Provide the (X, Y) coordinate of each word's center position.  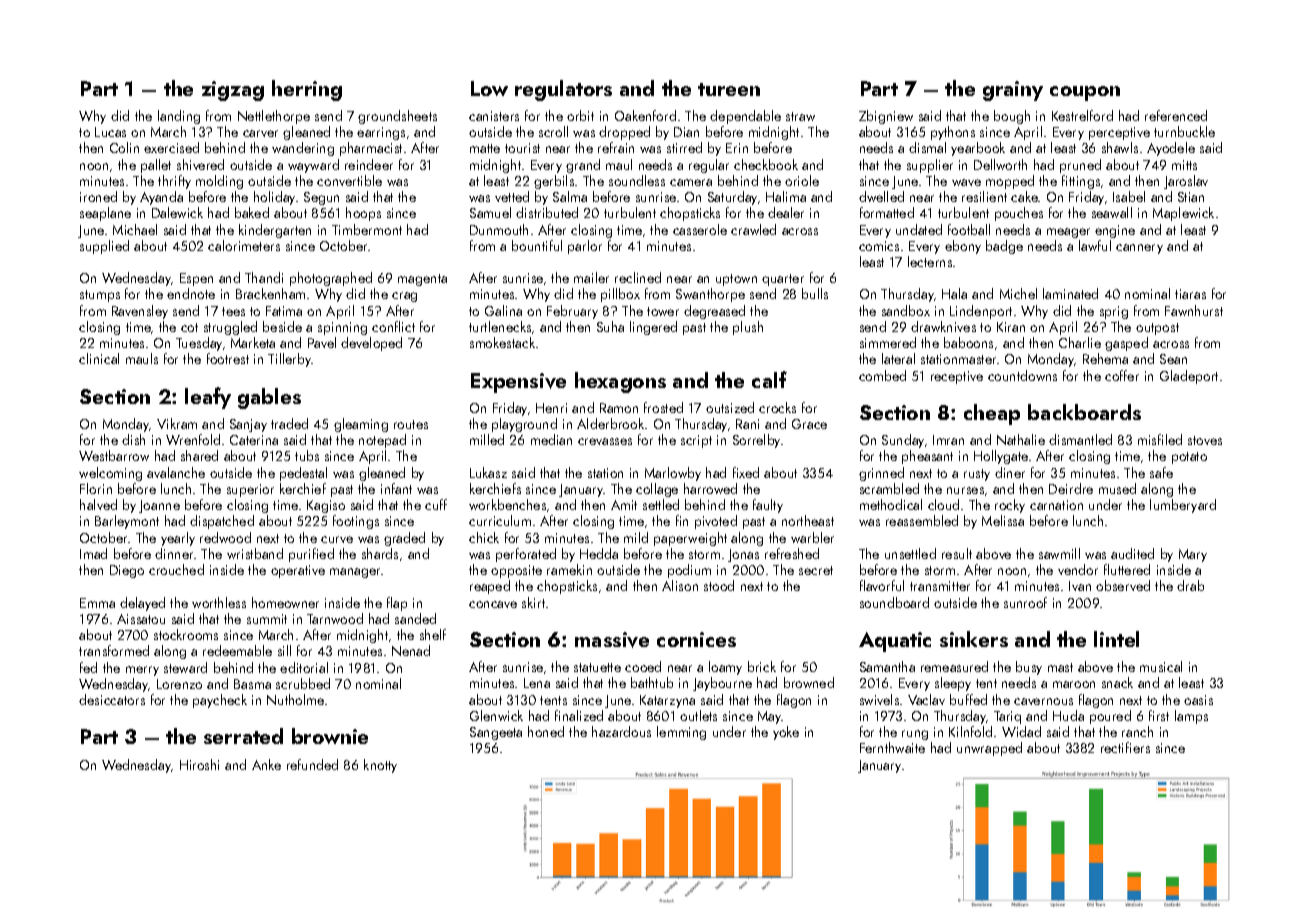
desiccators (112, 699)
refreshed (792, 553)
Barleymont (127, 522)
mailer (591, 277)
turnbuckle (1184, 131)
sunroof (1025, 602)
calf (769, 379)
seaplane (105, 214)
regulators (563, 90)
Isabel (1129, 196)
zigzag (233, 91)
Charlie (1080, 342)
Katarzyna (667, 701)
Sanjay (248, 425)
